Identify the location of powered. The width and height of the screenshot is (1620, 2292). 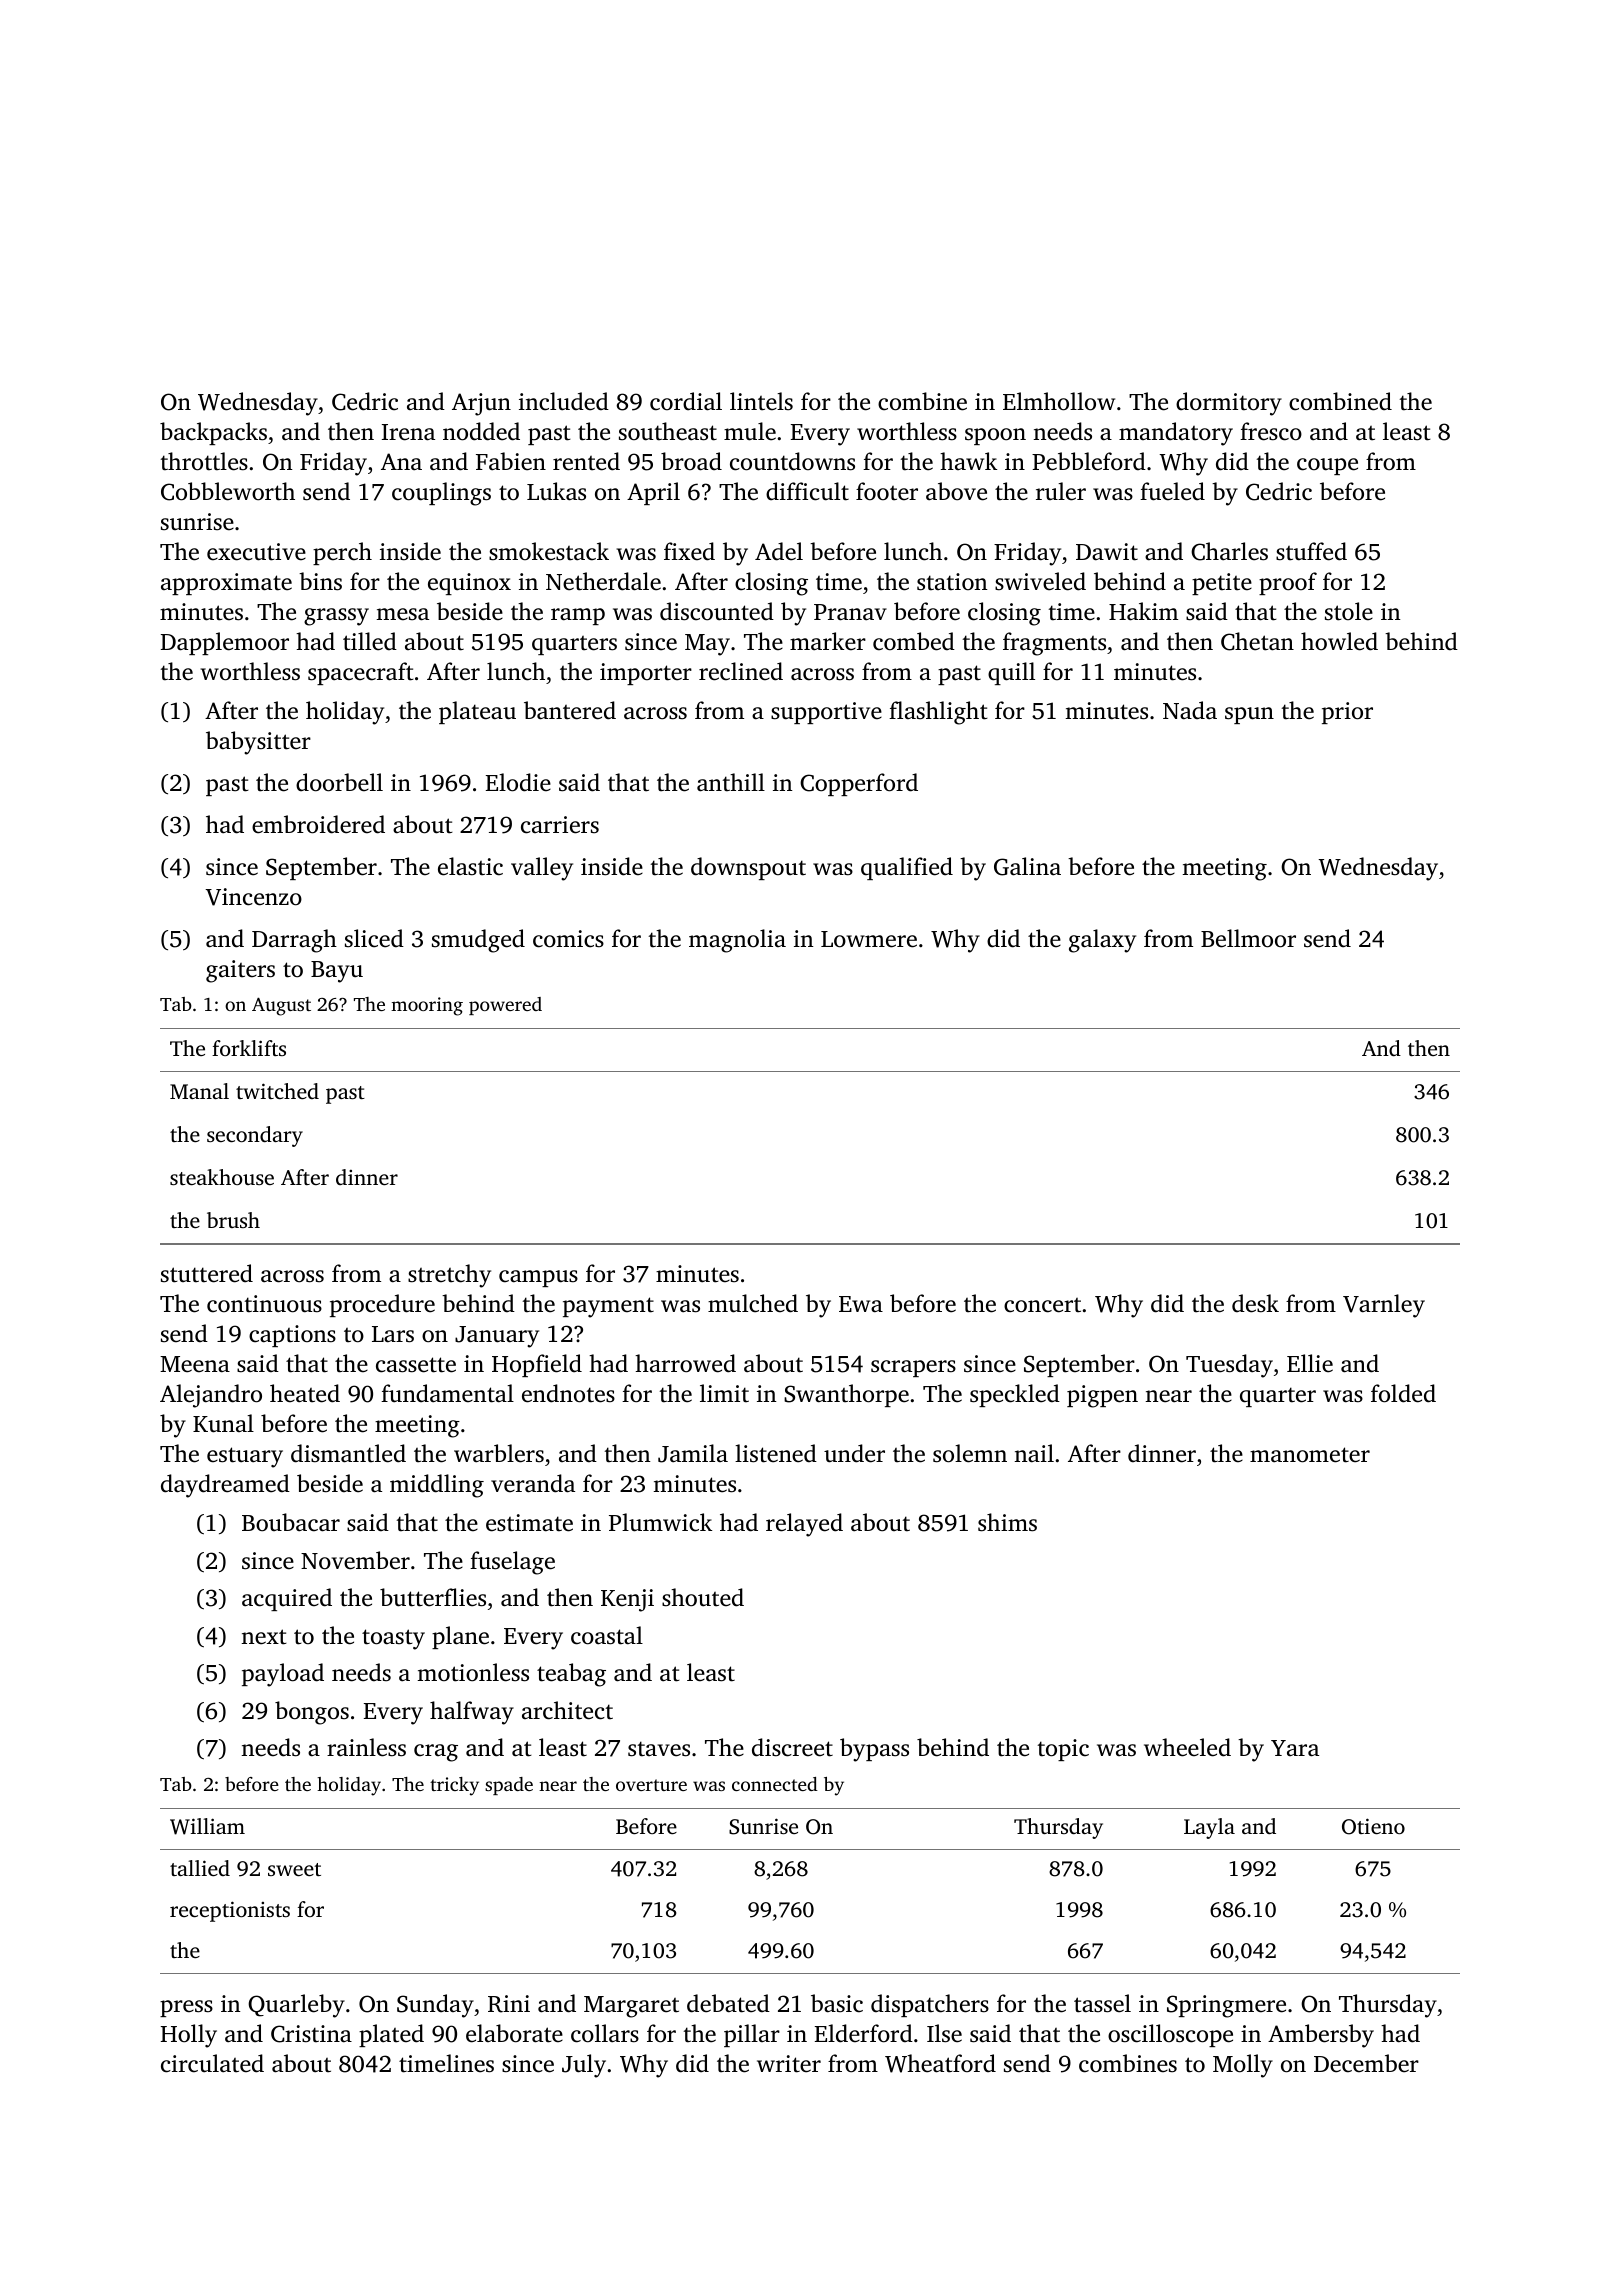
(505, 1006).
